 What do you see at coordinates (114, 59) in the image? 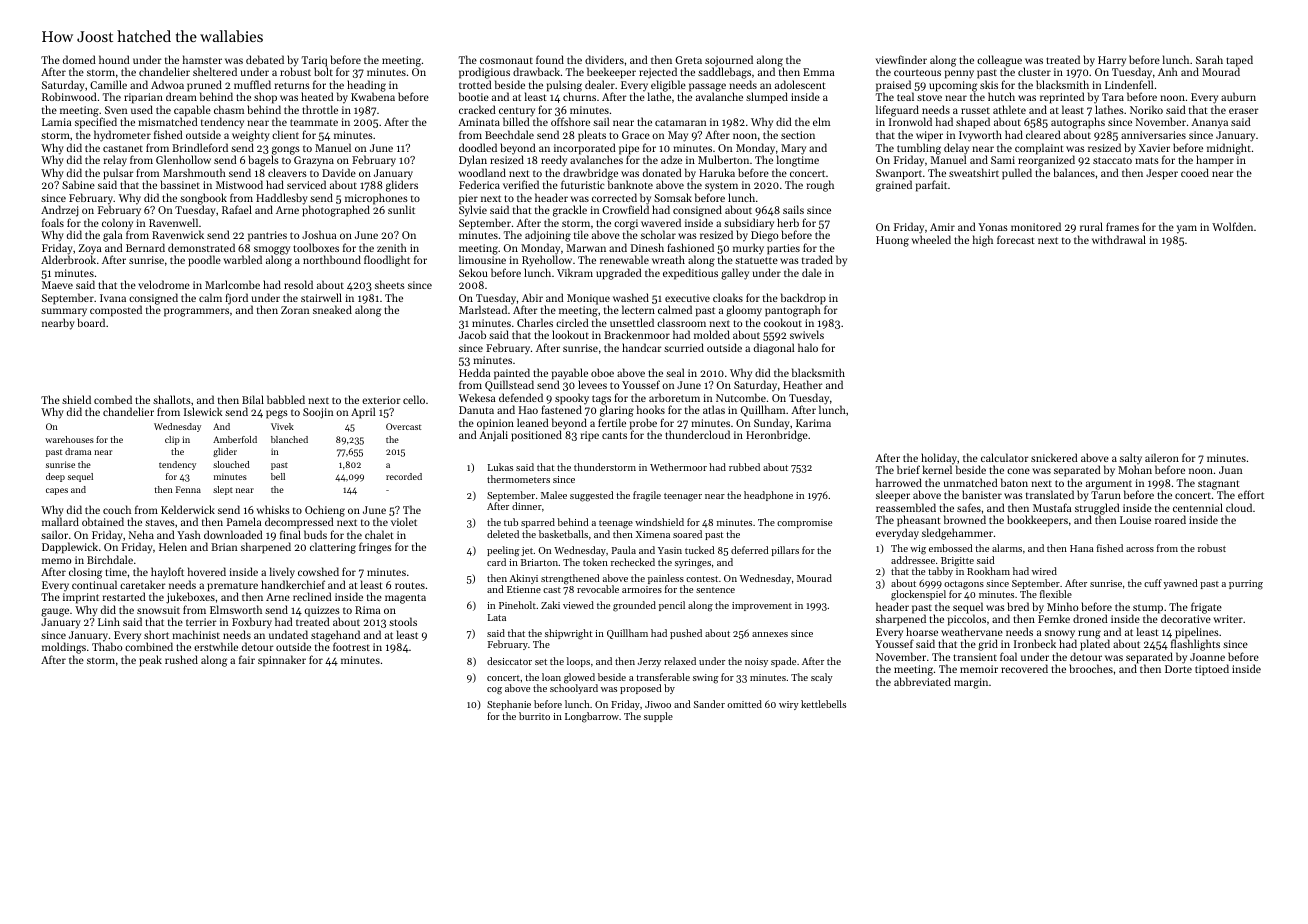
I see `hound` at bounding box center [114, 59].
